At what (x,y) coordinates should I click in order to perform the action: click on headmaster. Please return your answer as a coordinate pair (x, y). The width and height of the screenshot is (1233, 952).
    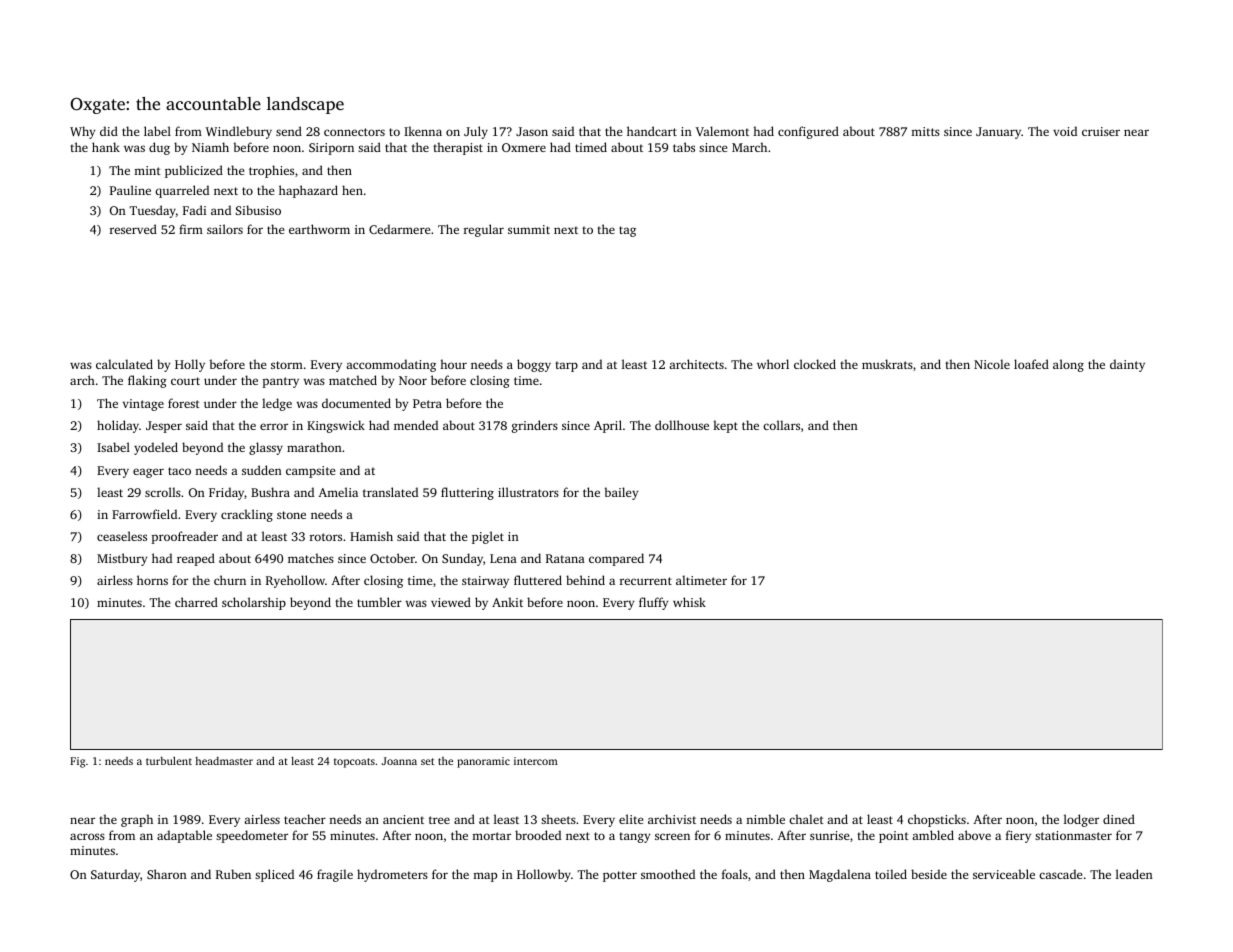
    Looking at the image, I should click on (224, 761).
